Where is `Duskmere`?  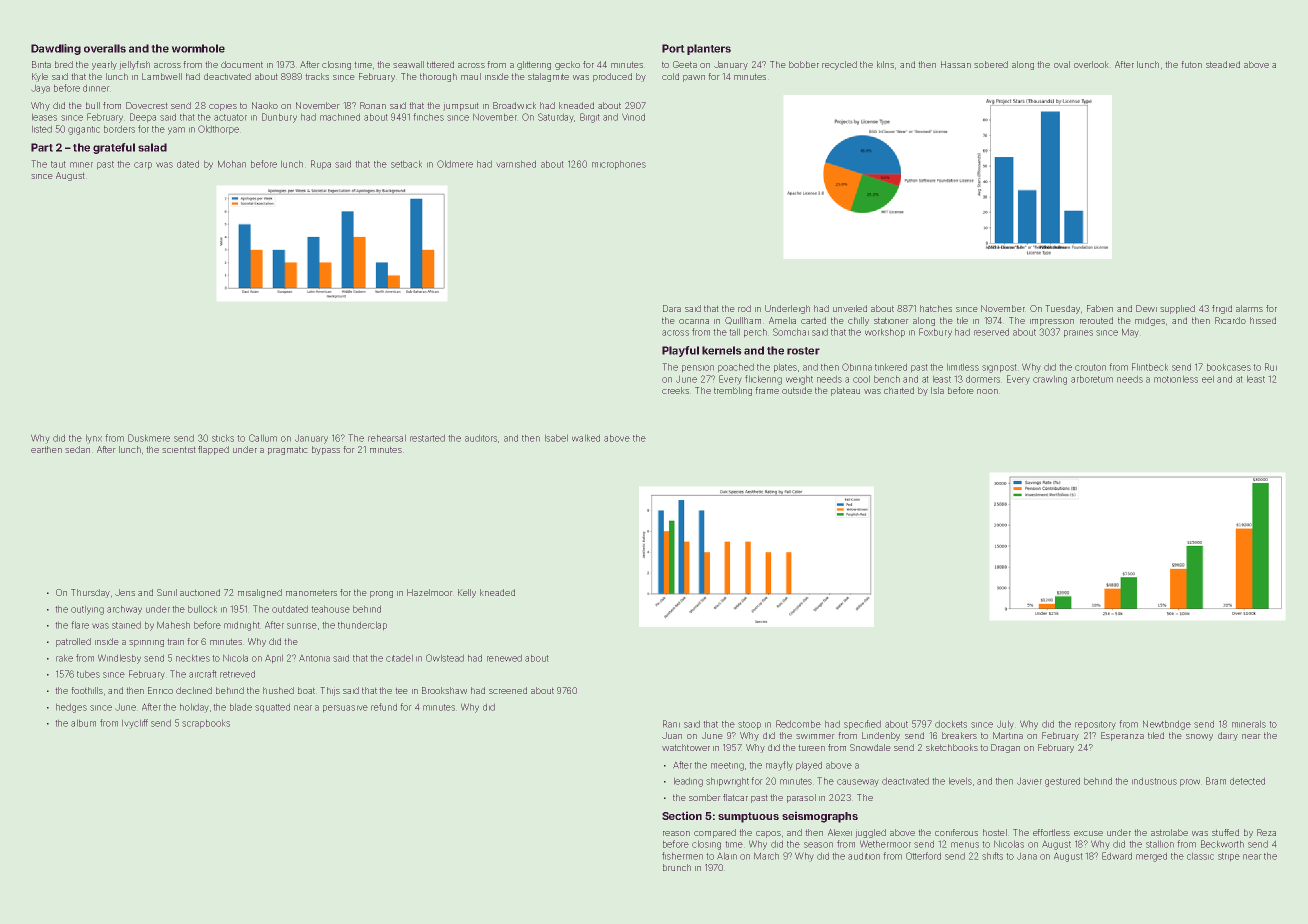
Duskmere is located at coordinates (149, 438).
